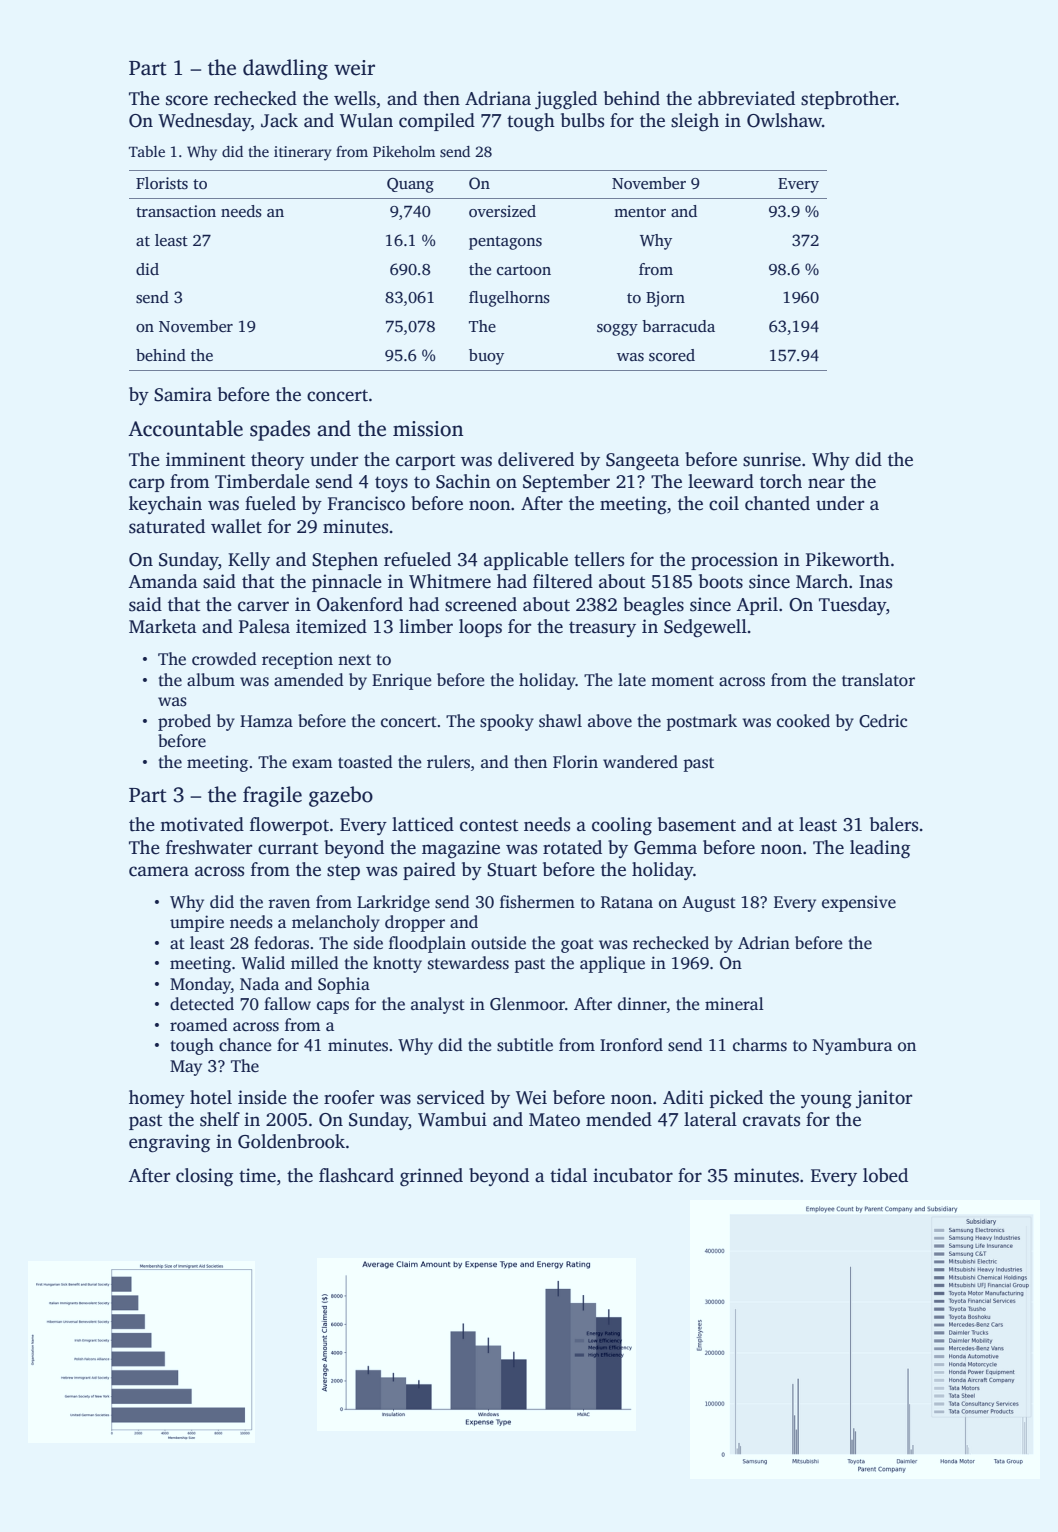 This screenshot has width=1058, height=1532. I want to click on barracuda, so click(678, 326).
